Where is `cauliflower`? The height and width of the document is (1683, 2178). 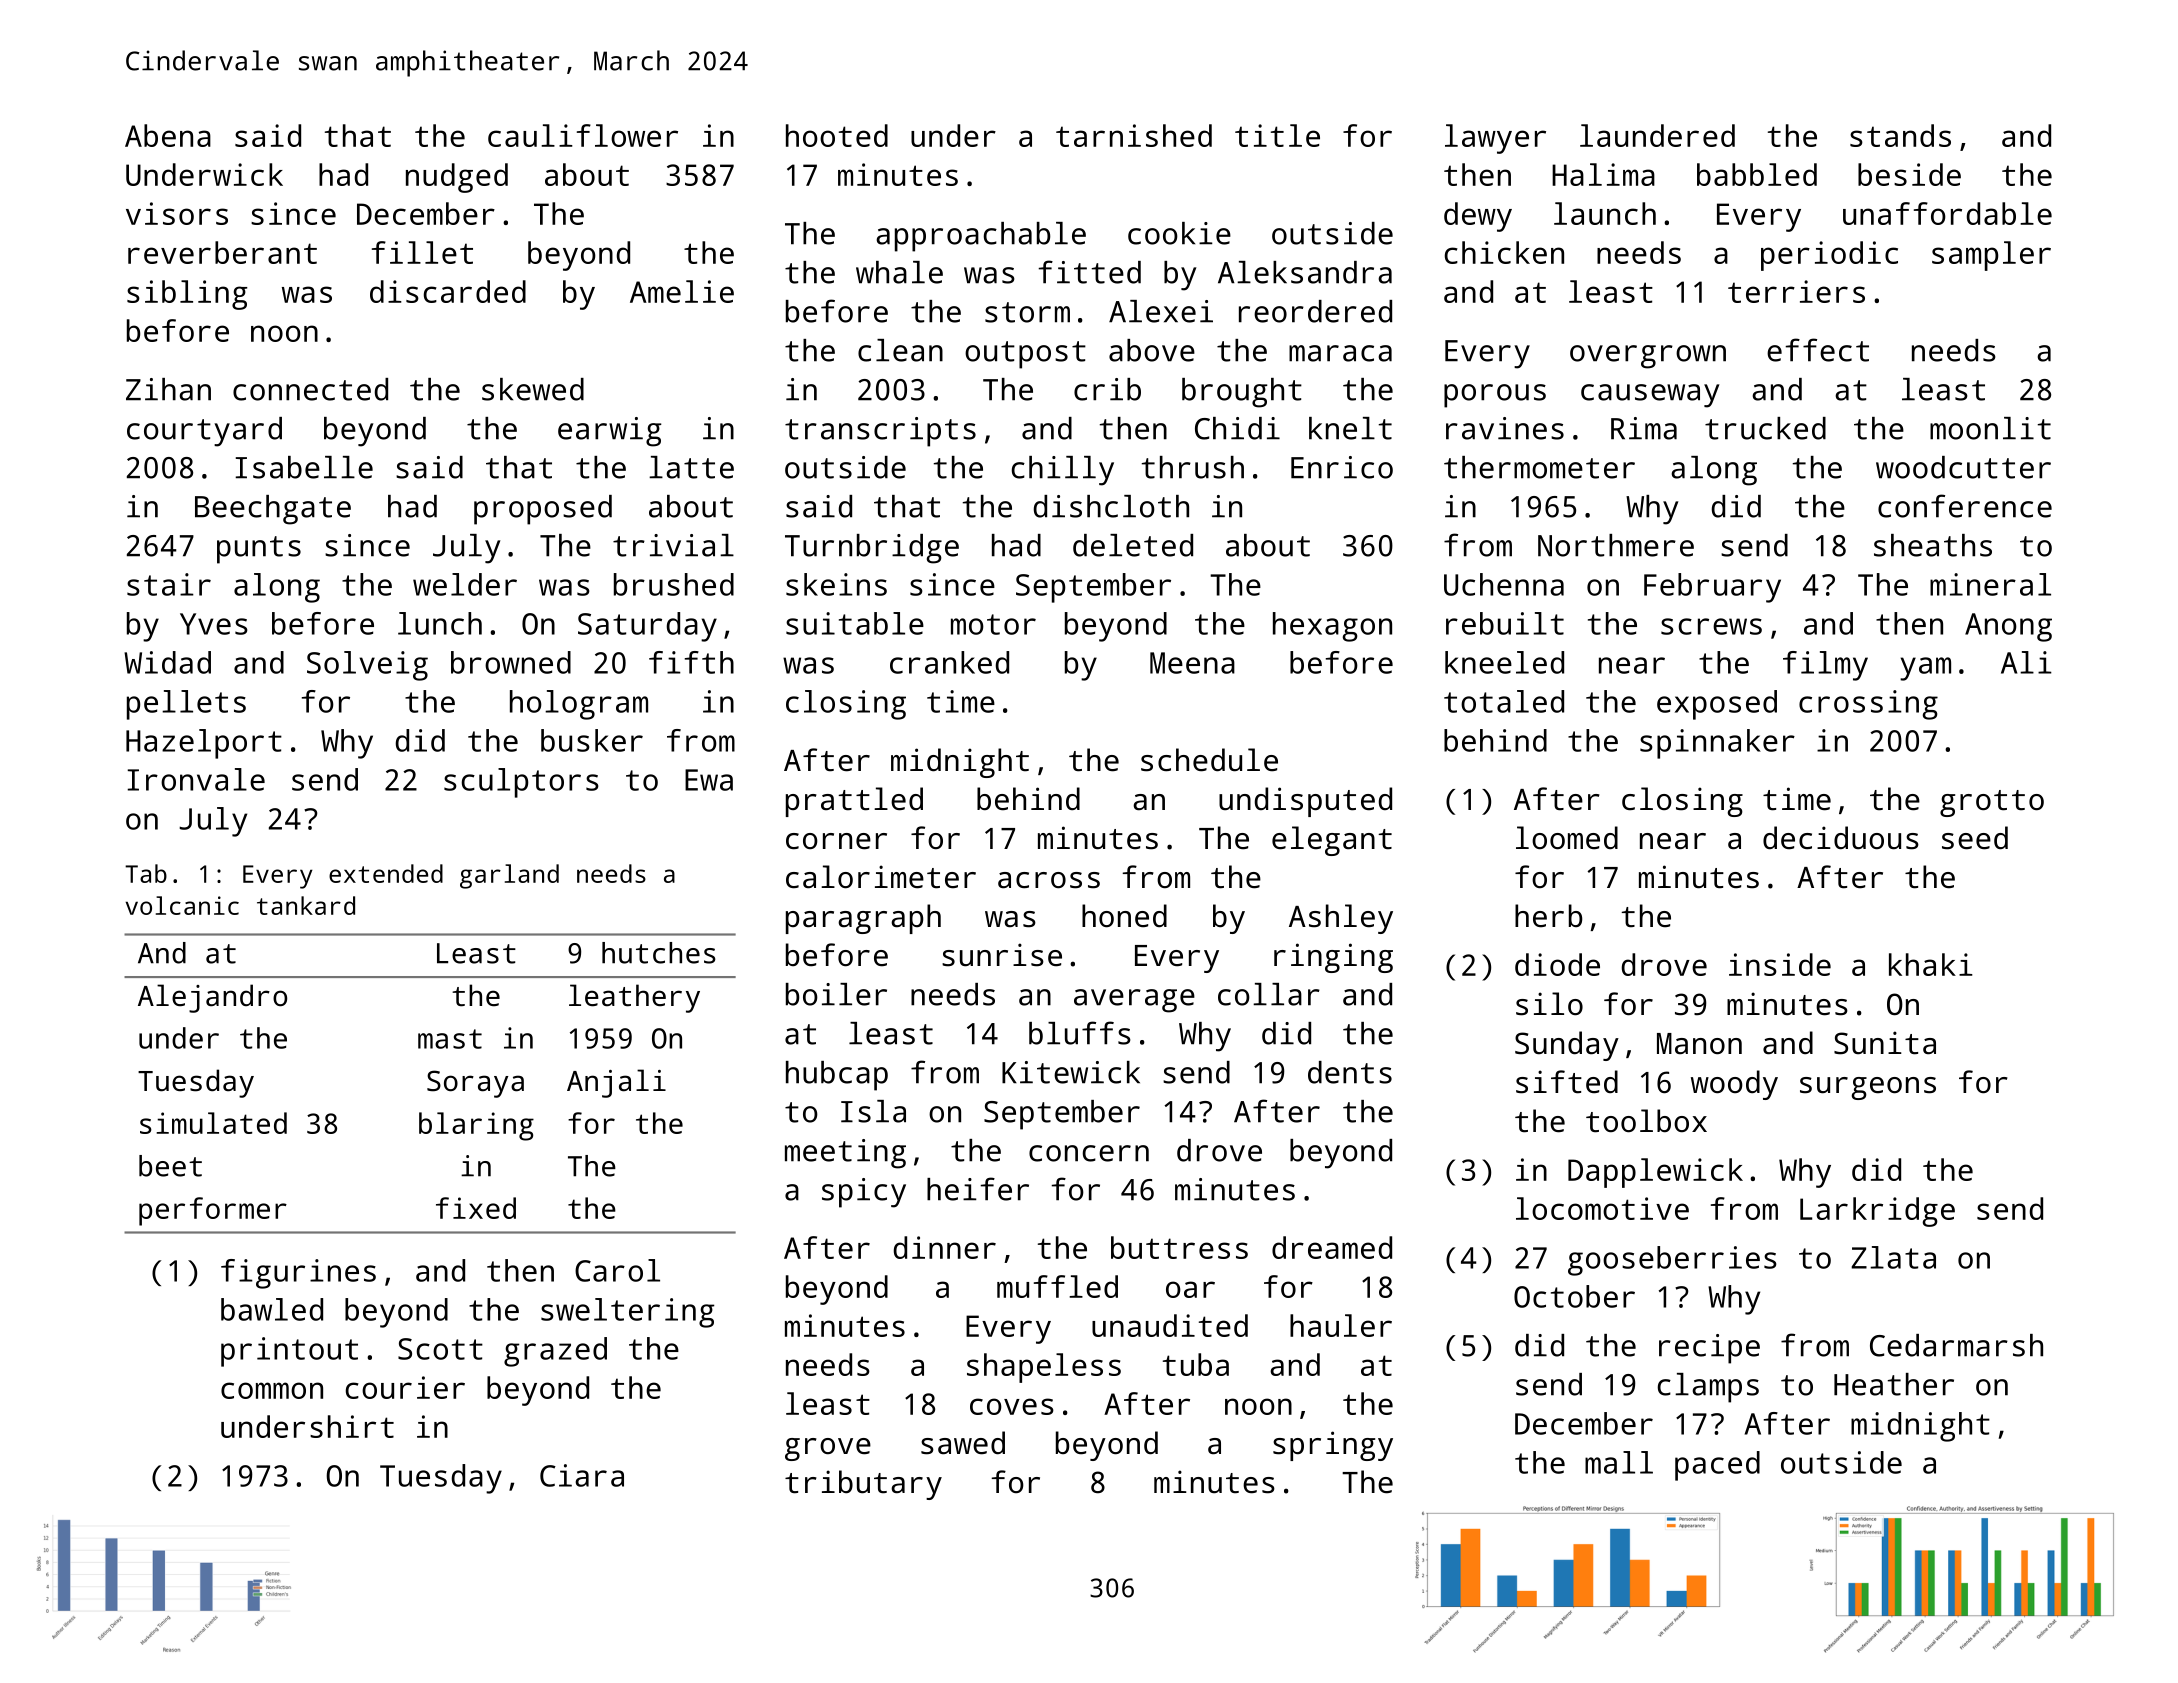
cauliflower is located at coordinates (583, 135).
